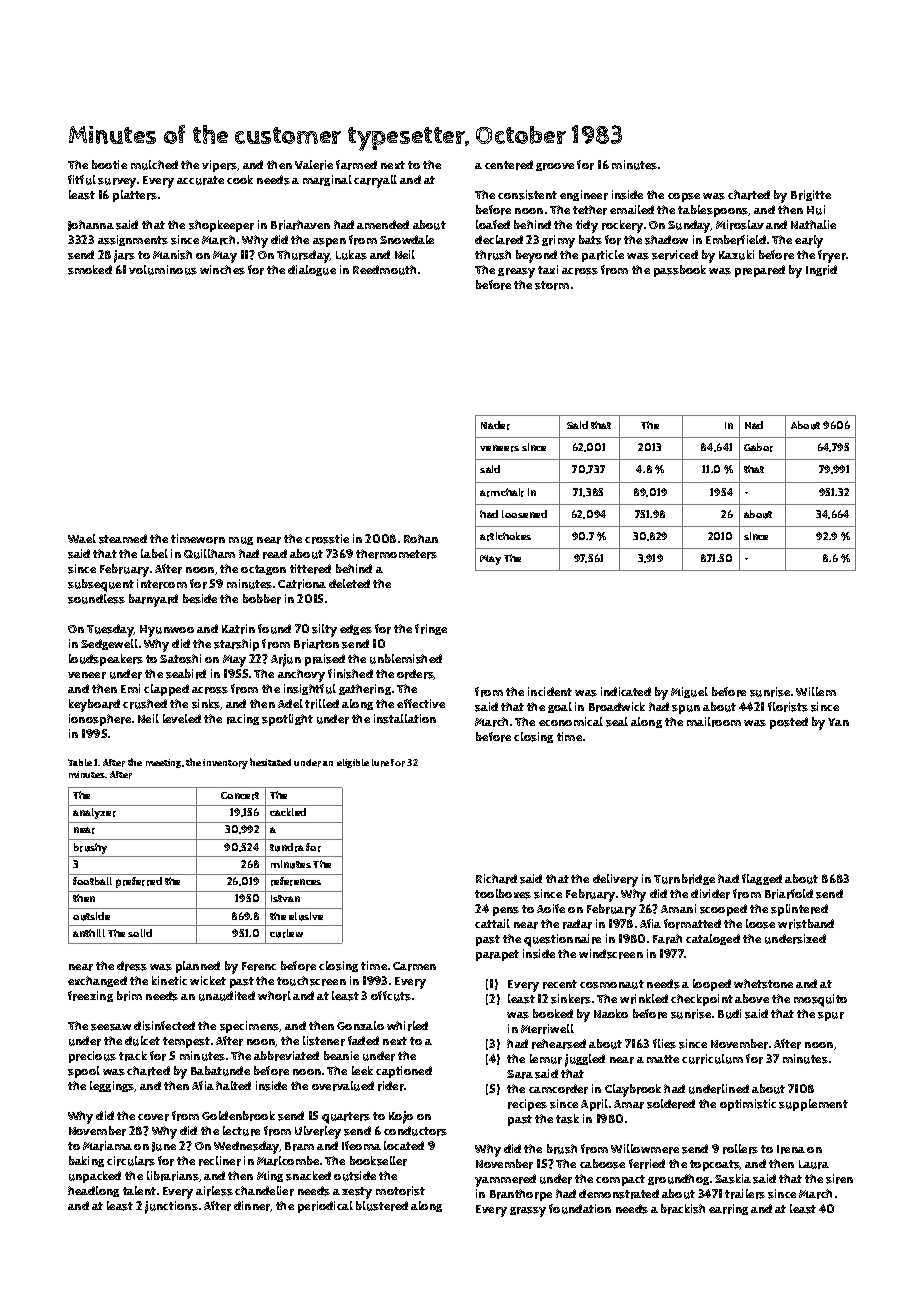  What do you see at coordinates (405, 719) in the screenshot?
I see `installation` at bounding box center [405, 719].
